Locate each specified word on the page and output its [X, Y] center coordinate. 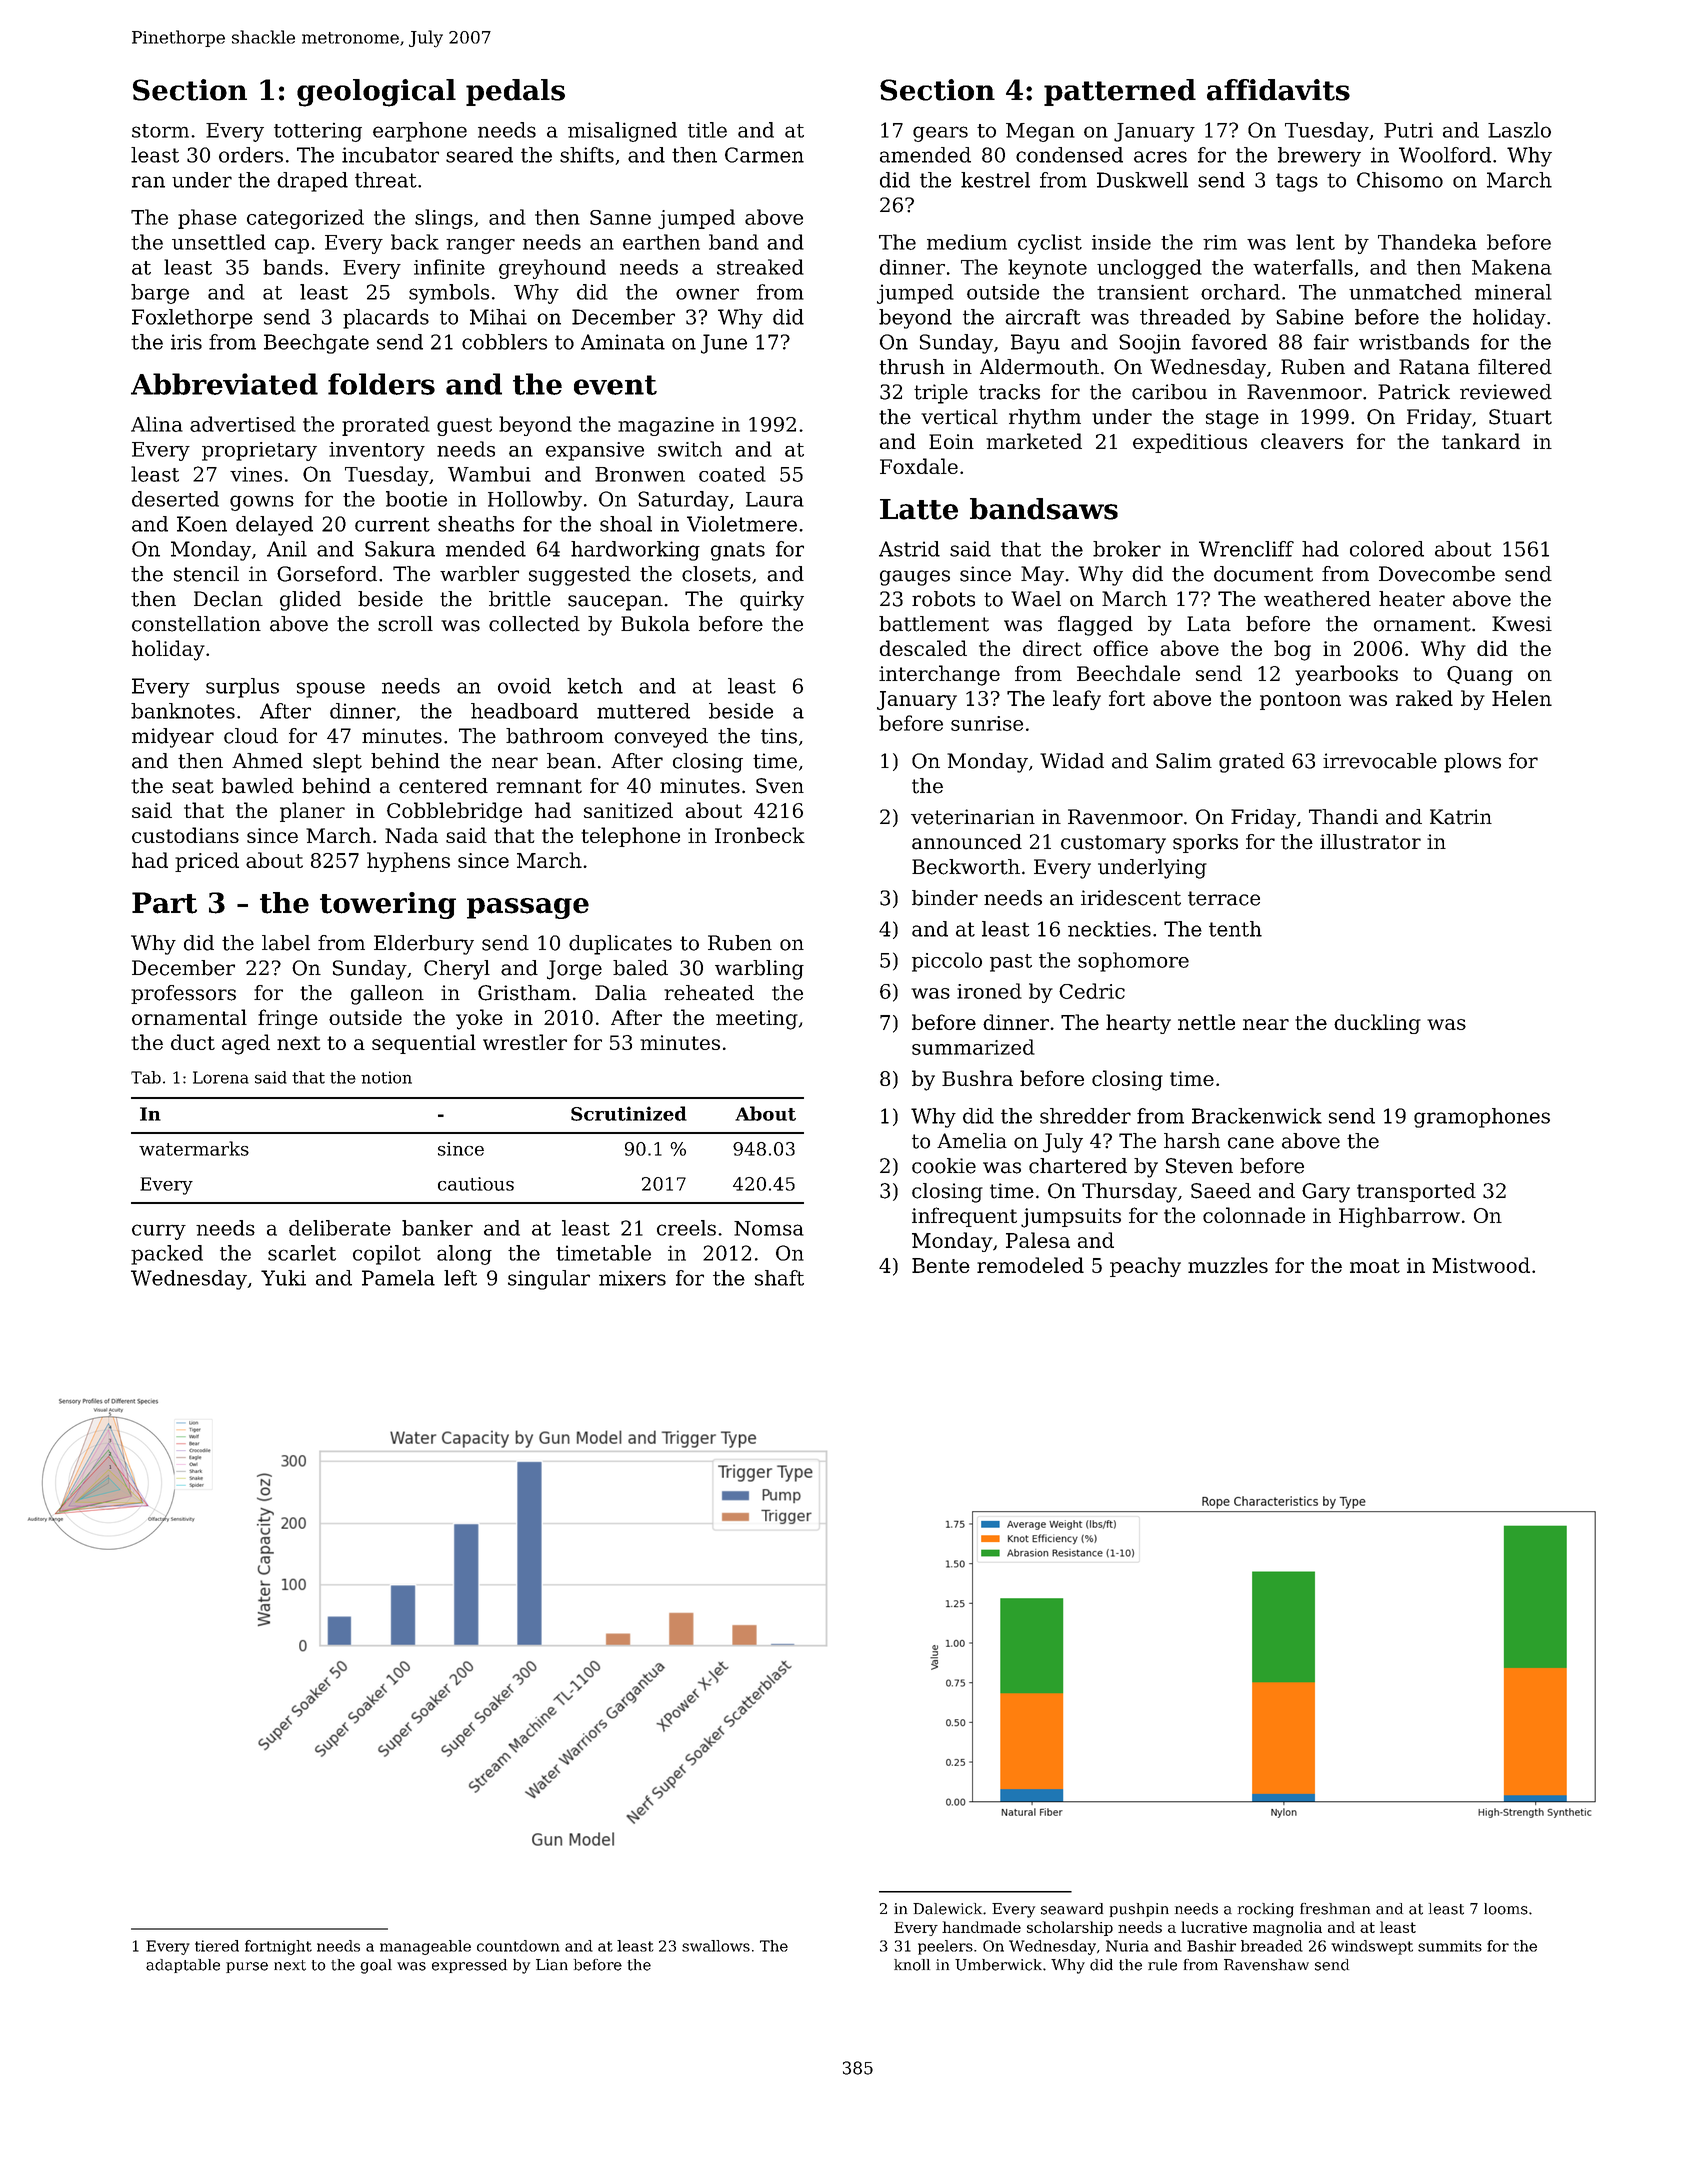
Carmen [764, 155]
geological [376, 93]
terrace [1224, 898]
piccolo [947, 962]
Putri [1408, 130]
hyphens [408, 862]
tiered [217, 1946]
